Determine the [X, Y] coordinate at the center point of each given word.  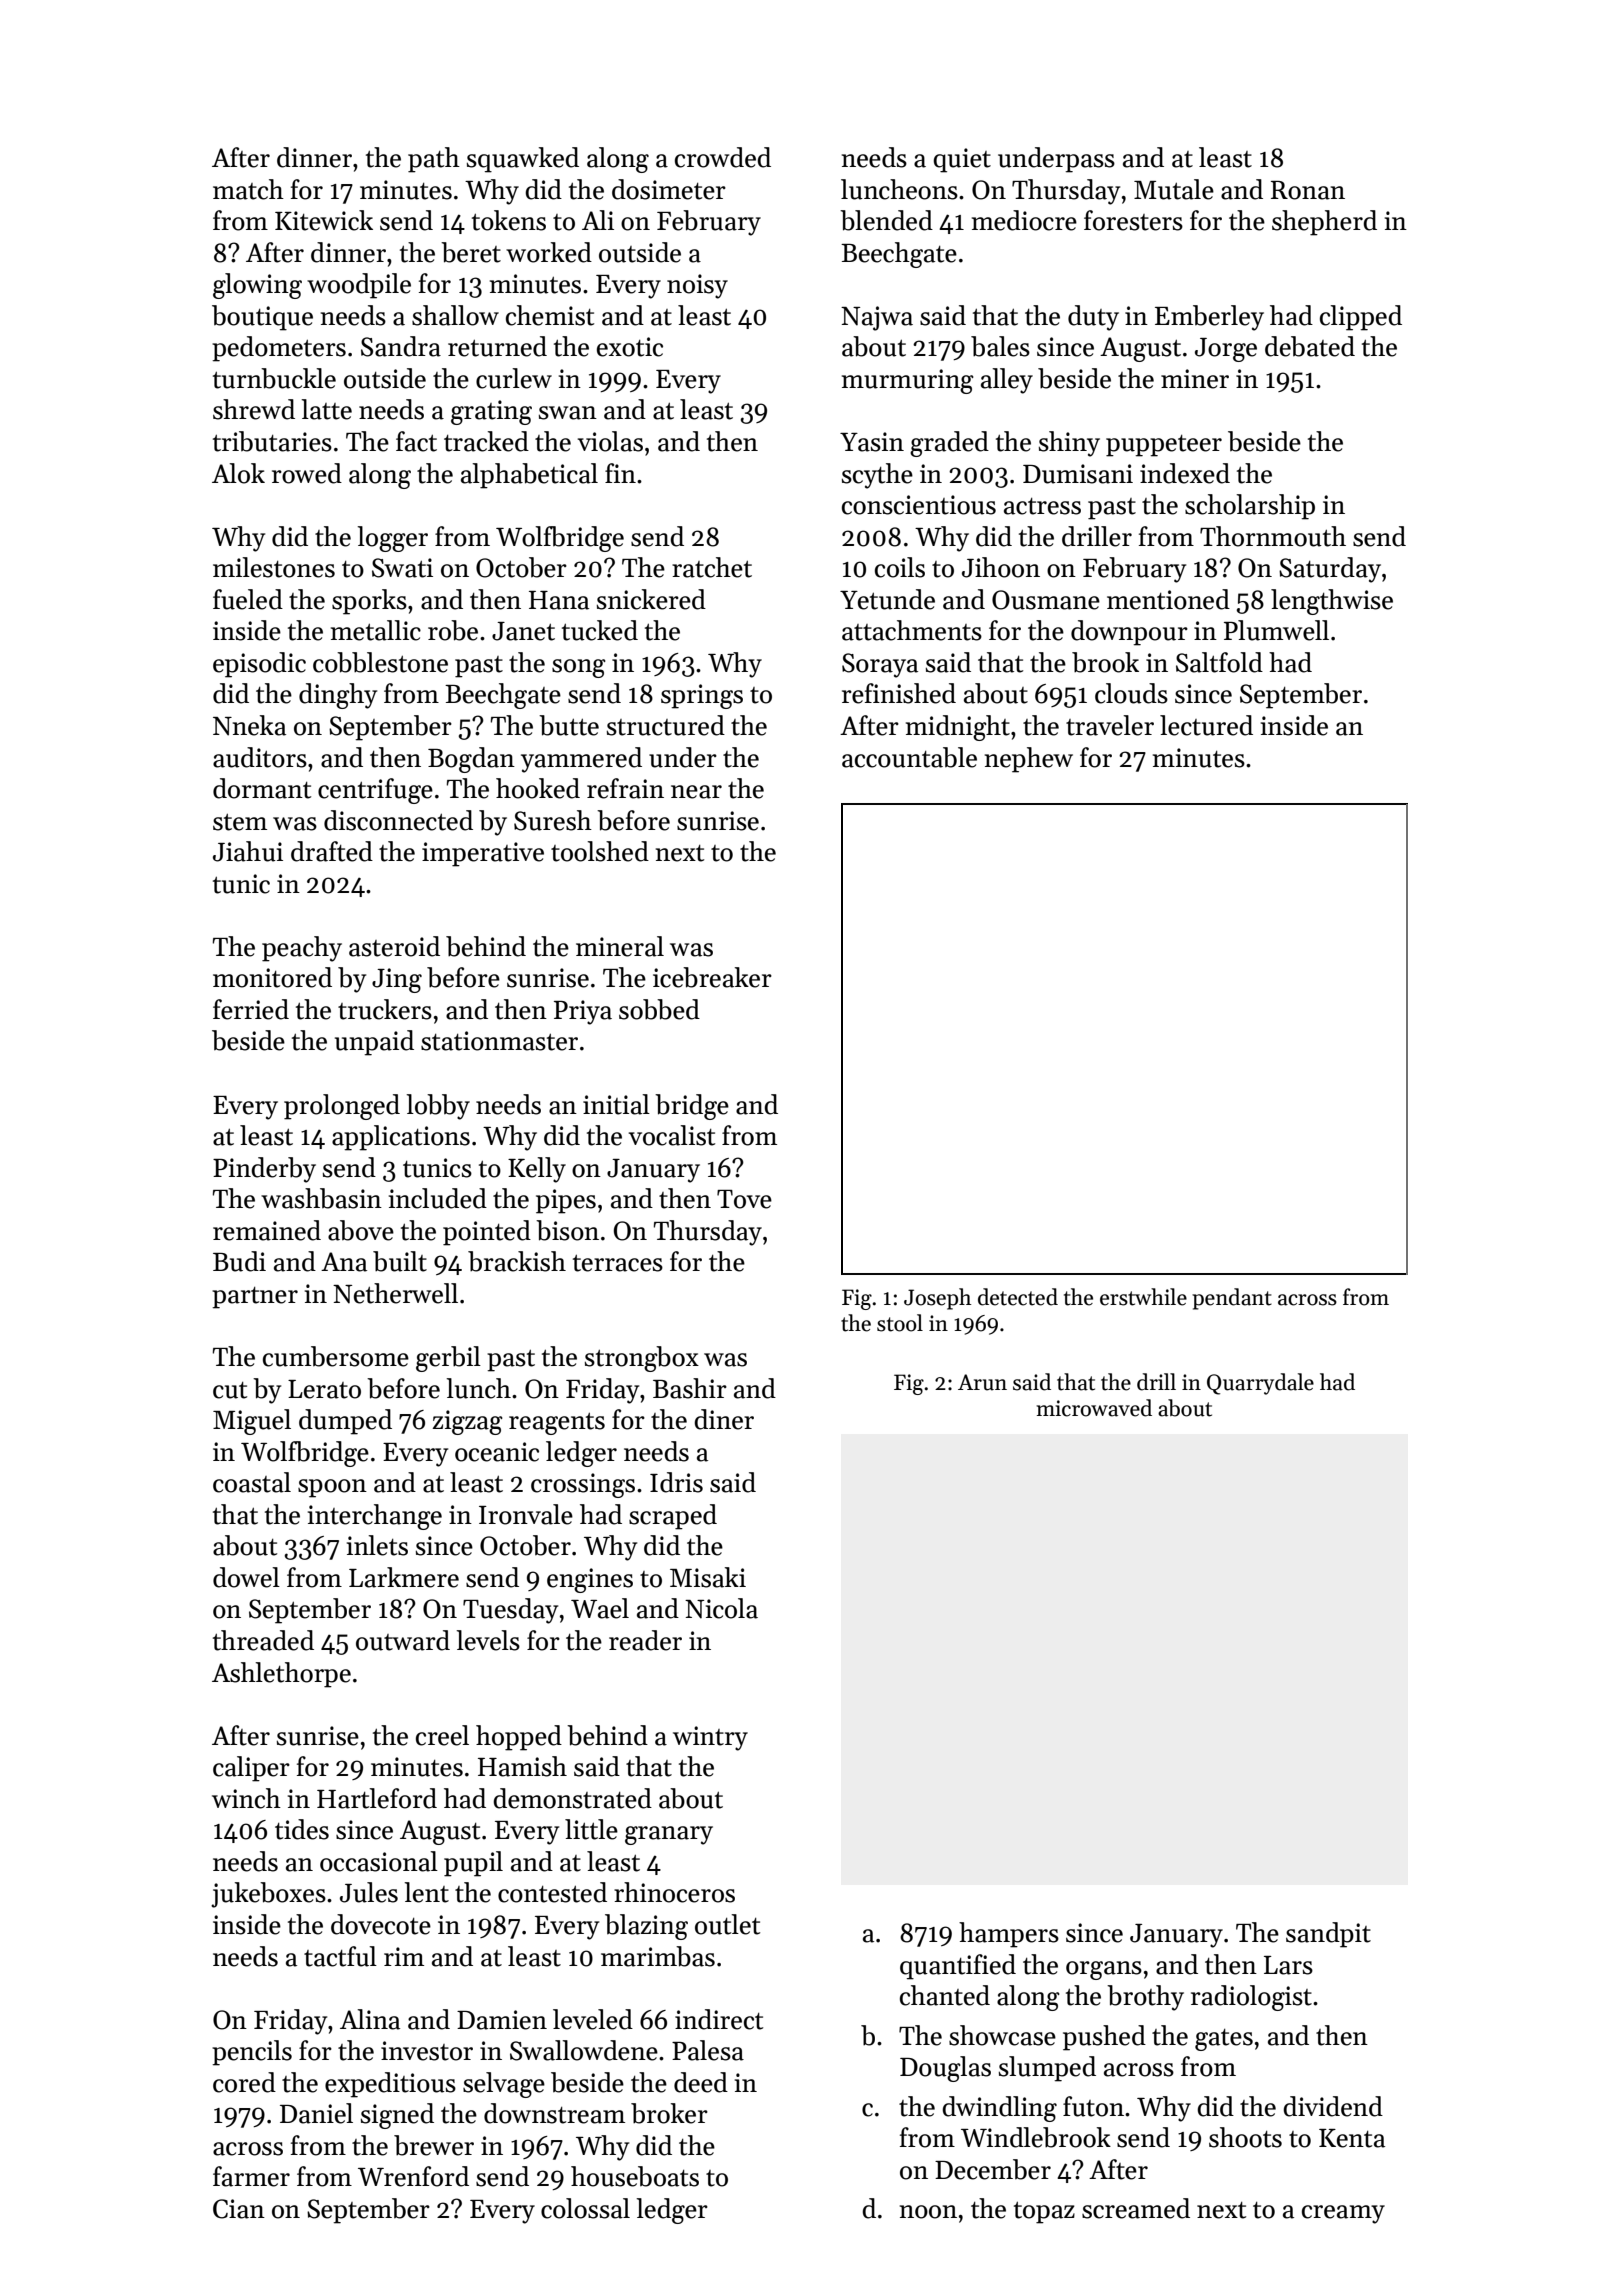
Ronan [1308, 190]
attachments [912, 630]
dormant [262, 788]
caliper [251, 1769]
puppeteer [1164, 446]
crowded [723, 157]
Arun [982, 1382]
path [434, 160]
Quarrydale [1260, 1384]
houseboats [635, 2176]
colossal [585, 2208]
